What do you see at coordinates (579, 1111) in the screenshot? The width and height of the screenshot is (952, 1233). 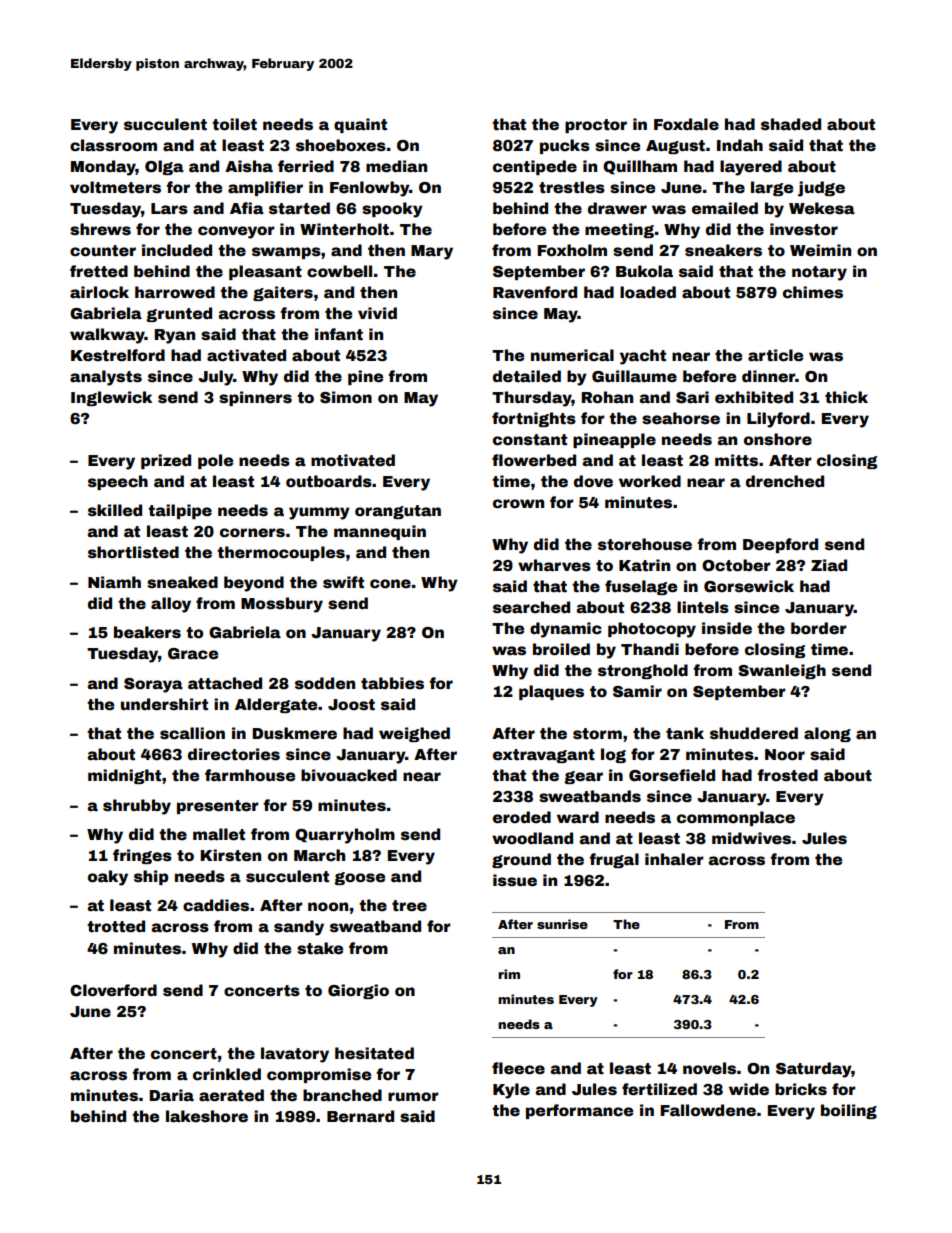 I see `performance` at bounding box center [579, 1111].
